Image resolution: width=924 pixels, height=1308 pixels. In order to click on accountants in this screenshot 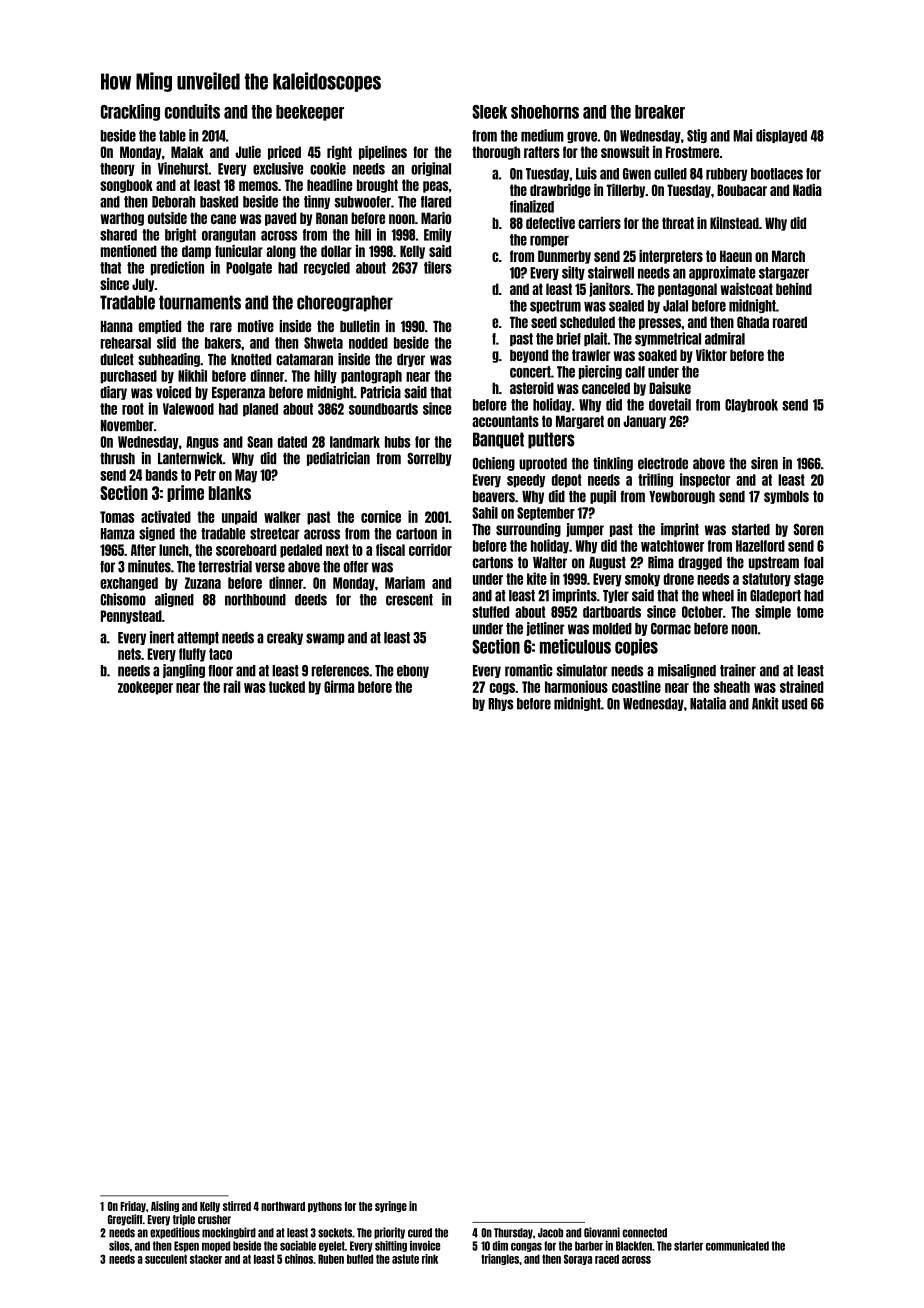, I will do `click(505, 421)`.
